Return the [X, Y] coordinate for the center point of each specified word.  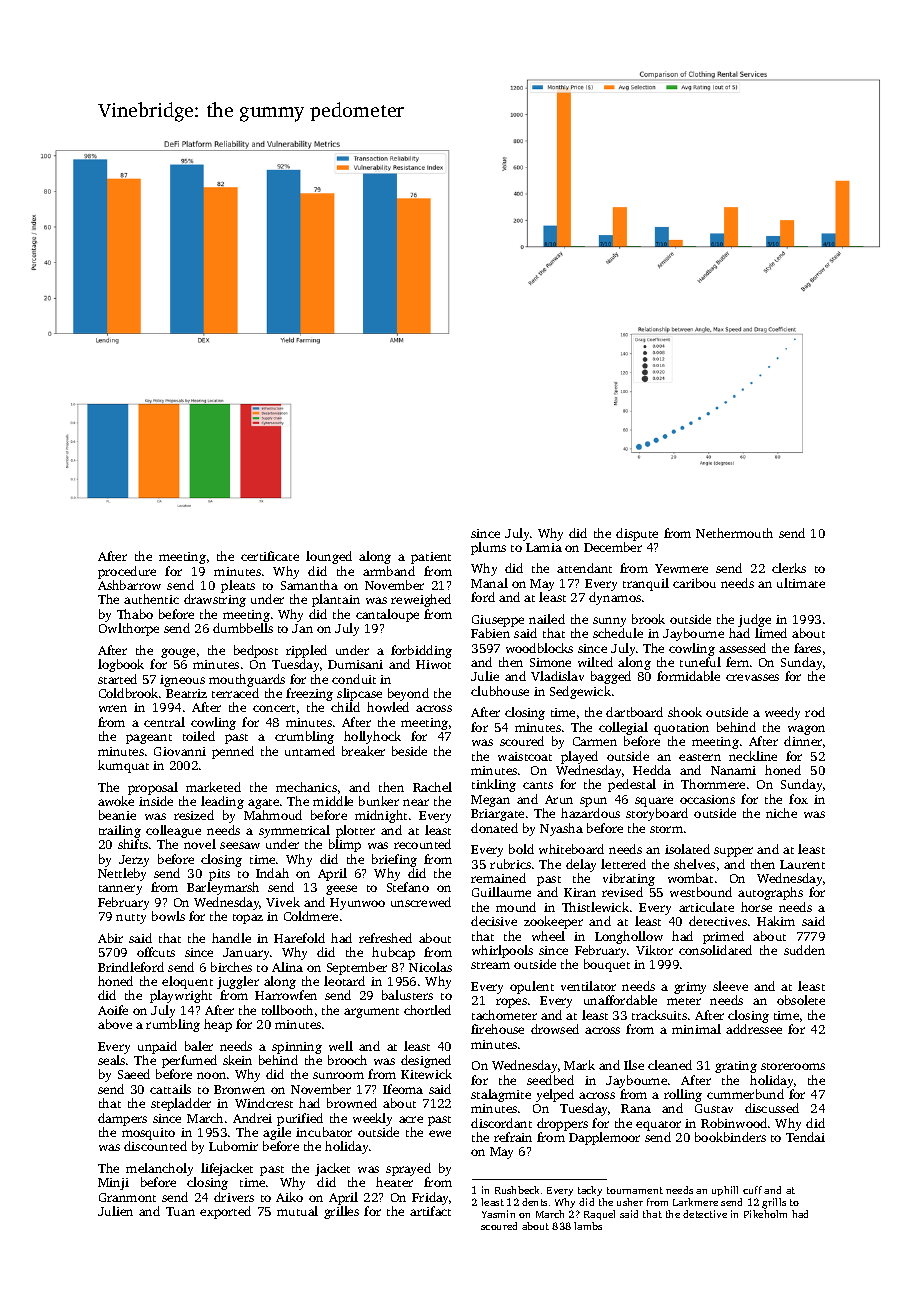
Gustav [714, 1108]
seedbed [550, 1080]
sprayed [408, 1169]
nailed [547, 619]
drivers [234, 1197]
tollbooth [287, 1010]
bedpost [256, 651]
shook [685, 712]
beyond [408, 694]
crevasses [752, 677]
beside [409, 751]
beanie [117, 815]
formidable [688, 676]
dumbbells [243, 628]
